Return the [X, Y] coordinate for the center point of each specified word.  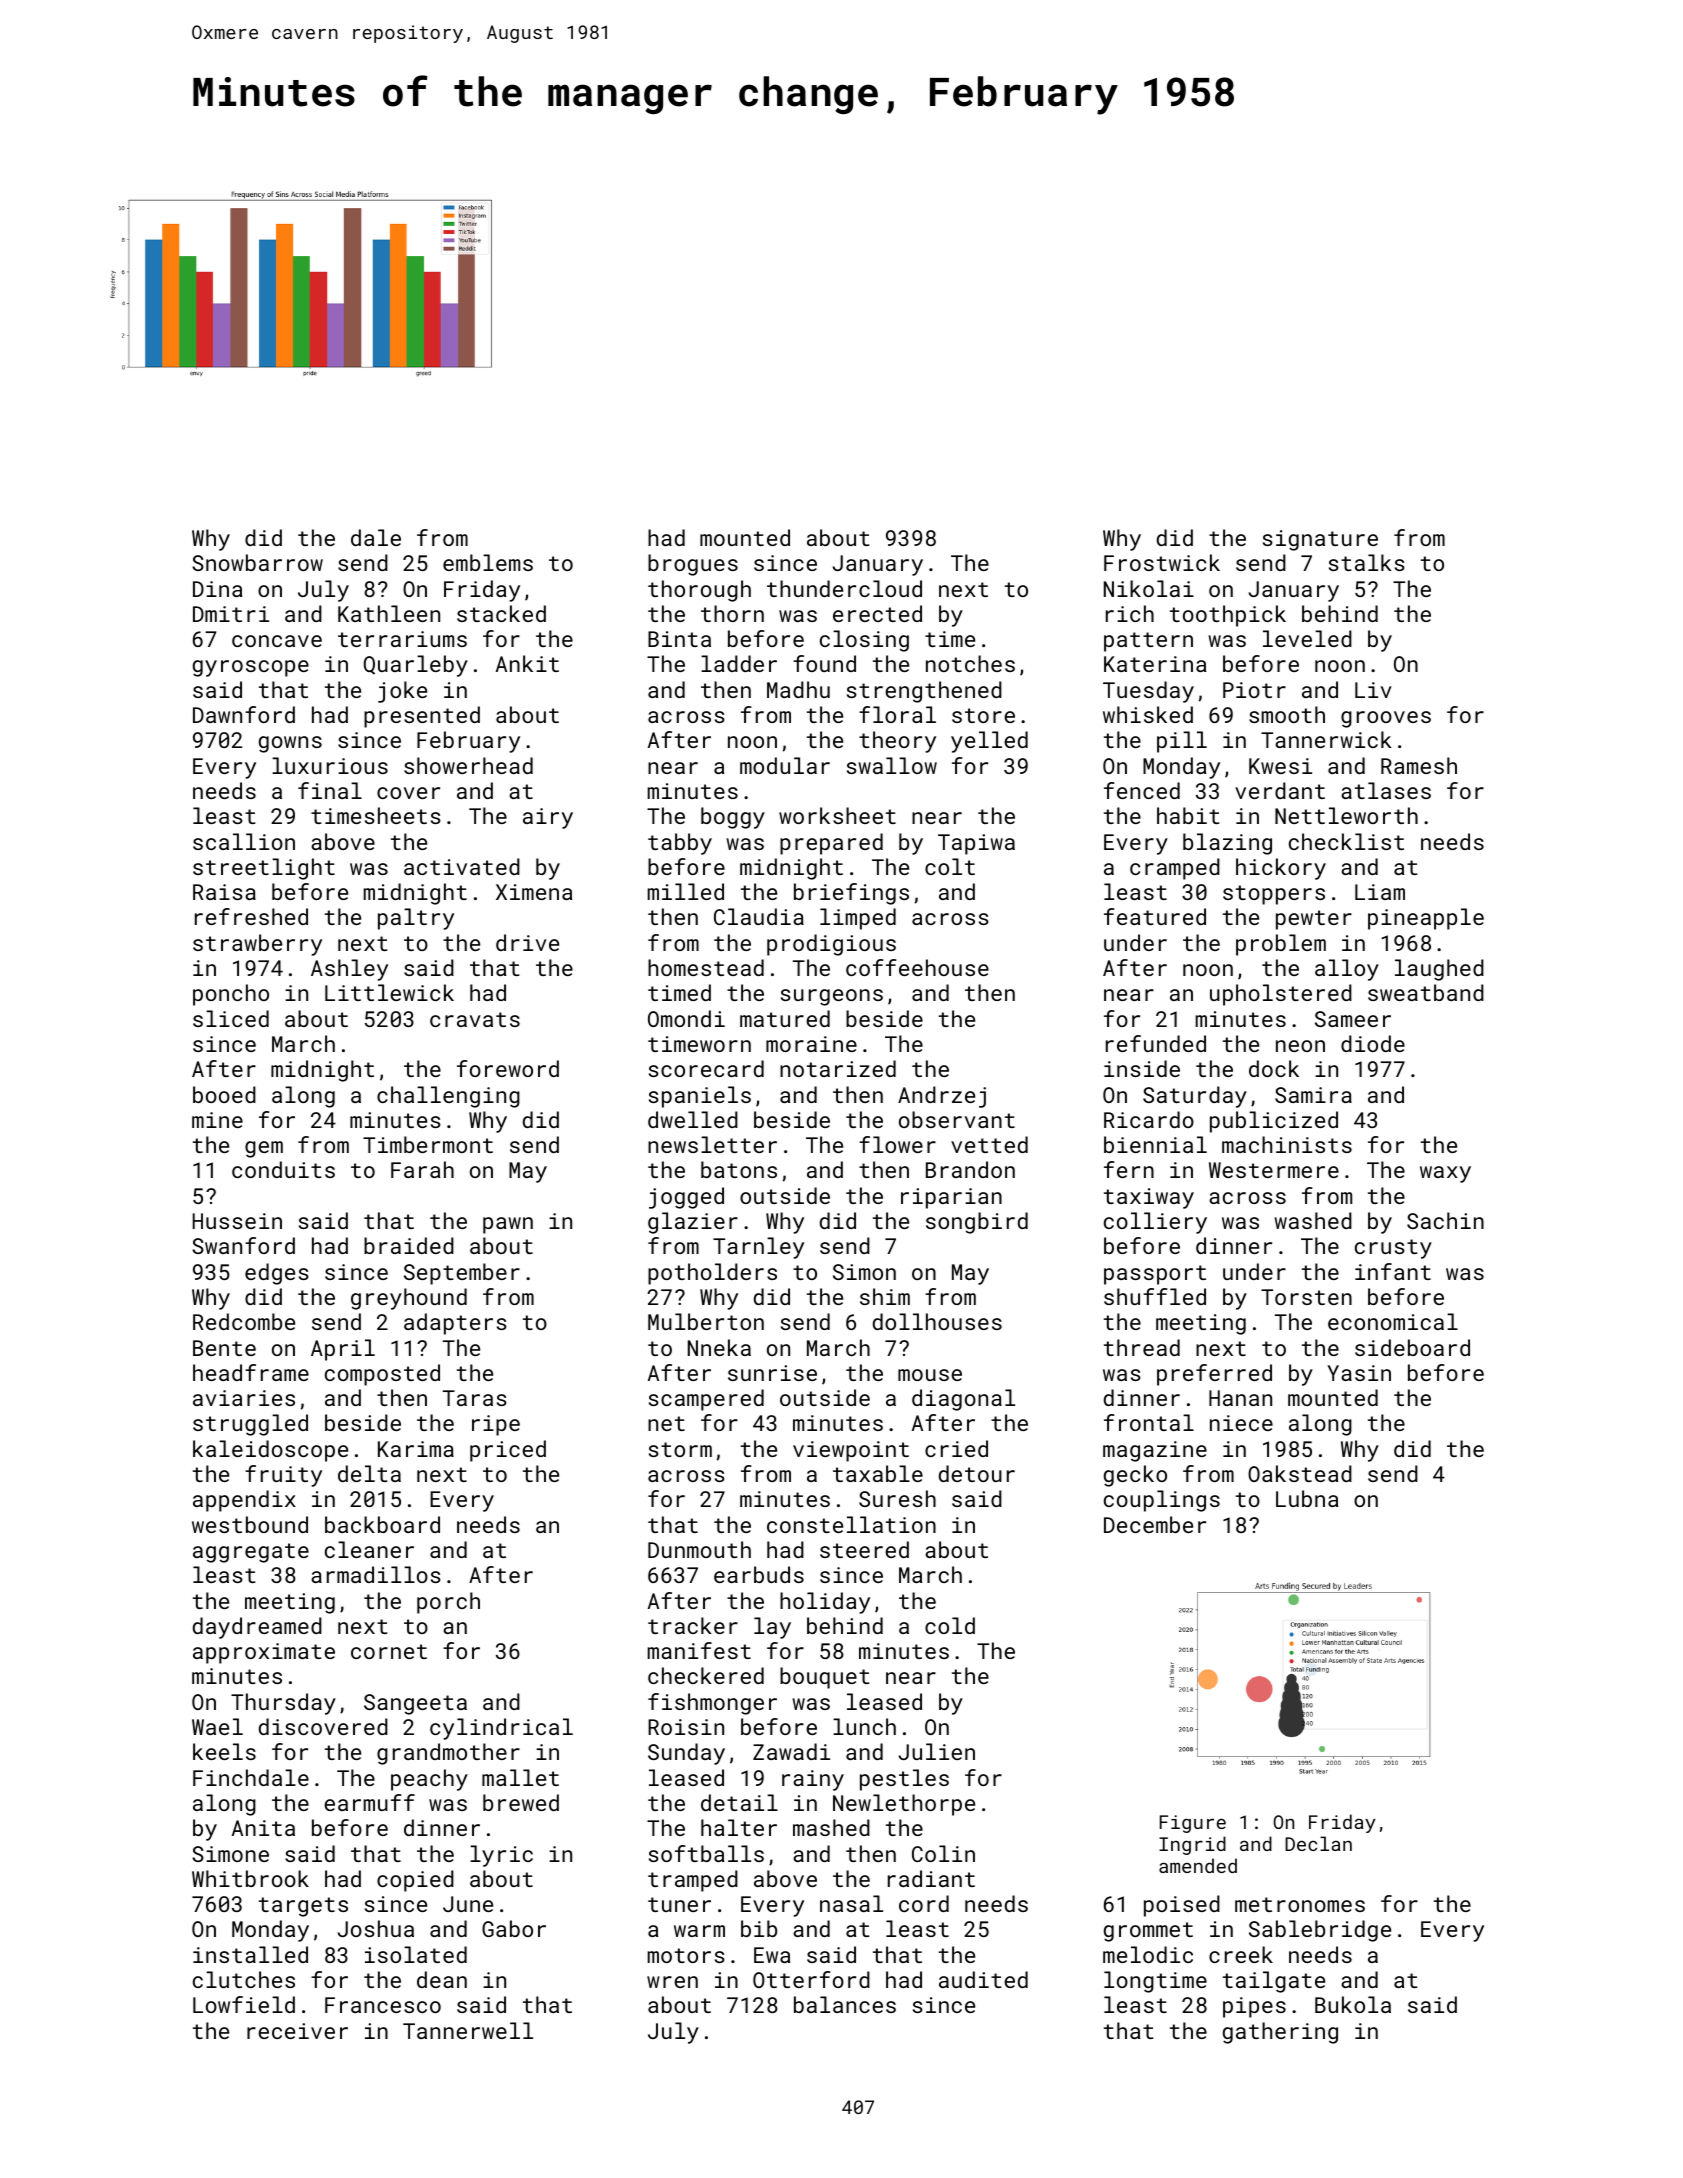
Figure [1193, 1824]
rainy [813, 1780]
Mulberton [706, 1321]
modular [785, 765]
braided [409, 1245]
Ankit [527, 663]
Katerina [1155, 664]
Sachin [1445, 1220]
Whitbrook [250, 1878]
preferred [1214, 1375]
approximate [264, 1653]
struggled [250, 1425]
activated [462, 866]
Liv [1373, 690]
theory [897, 742]
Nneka [719, 1347]
